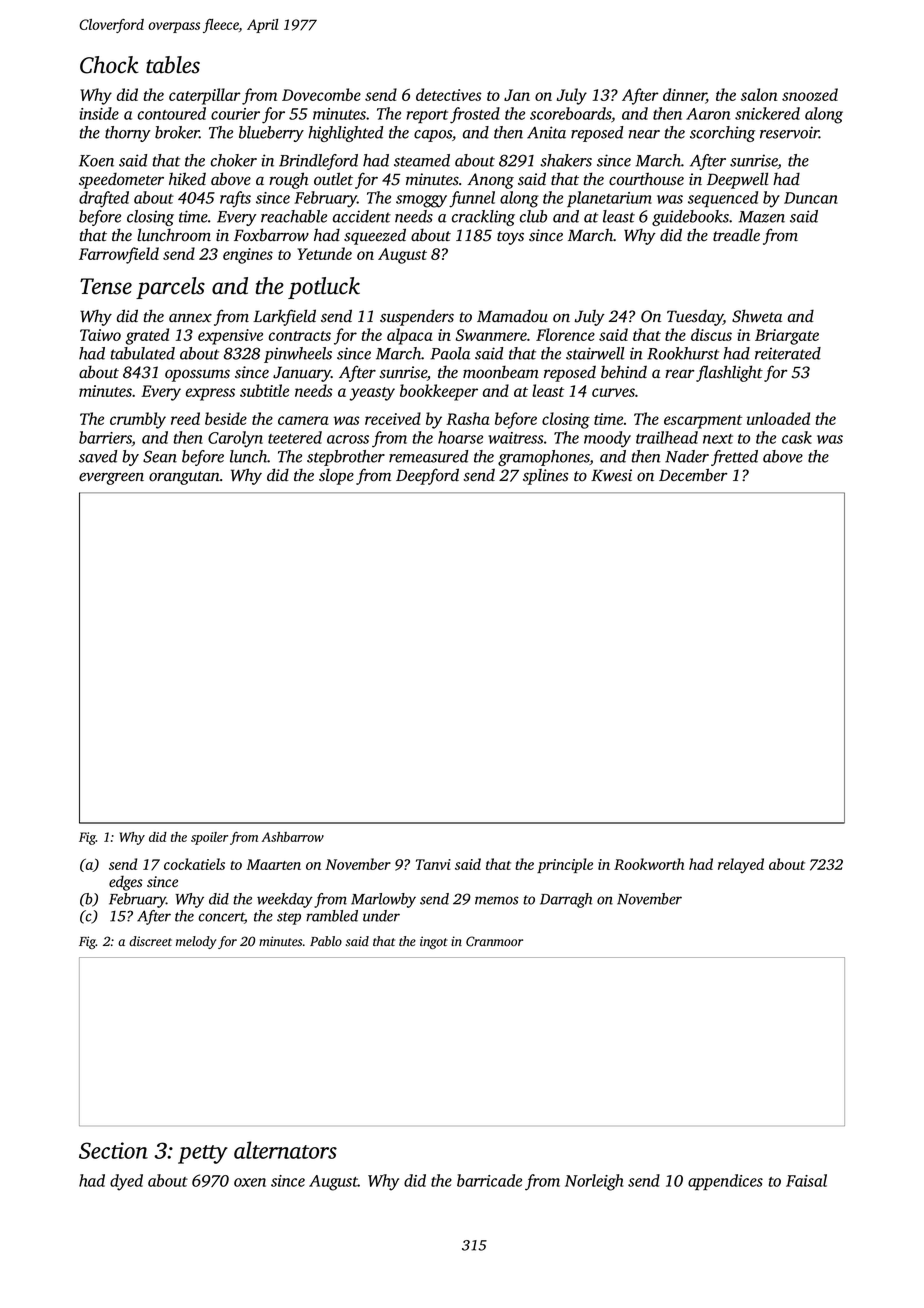 The width and height of the image is (924, 1308). Describe the element at coordinates (113, 1150) in the image. I see `Section` at that location.
